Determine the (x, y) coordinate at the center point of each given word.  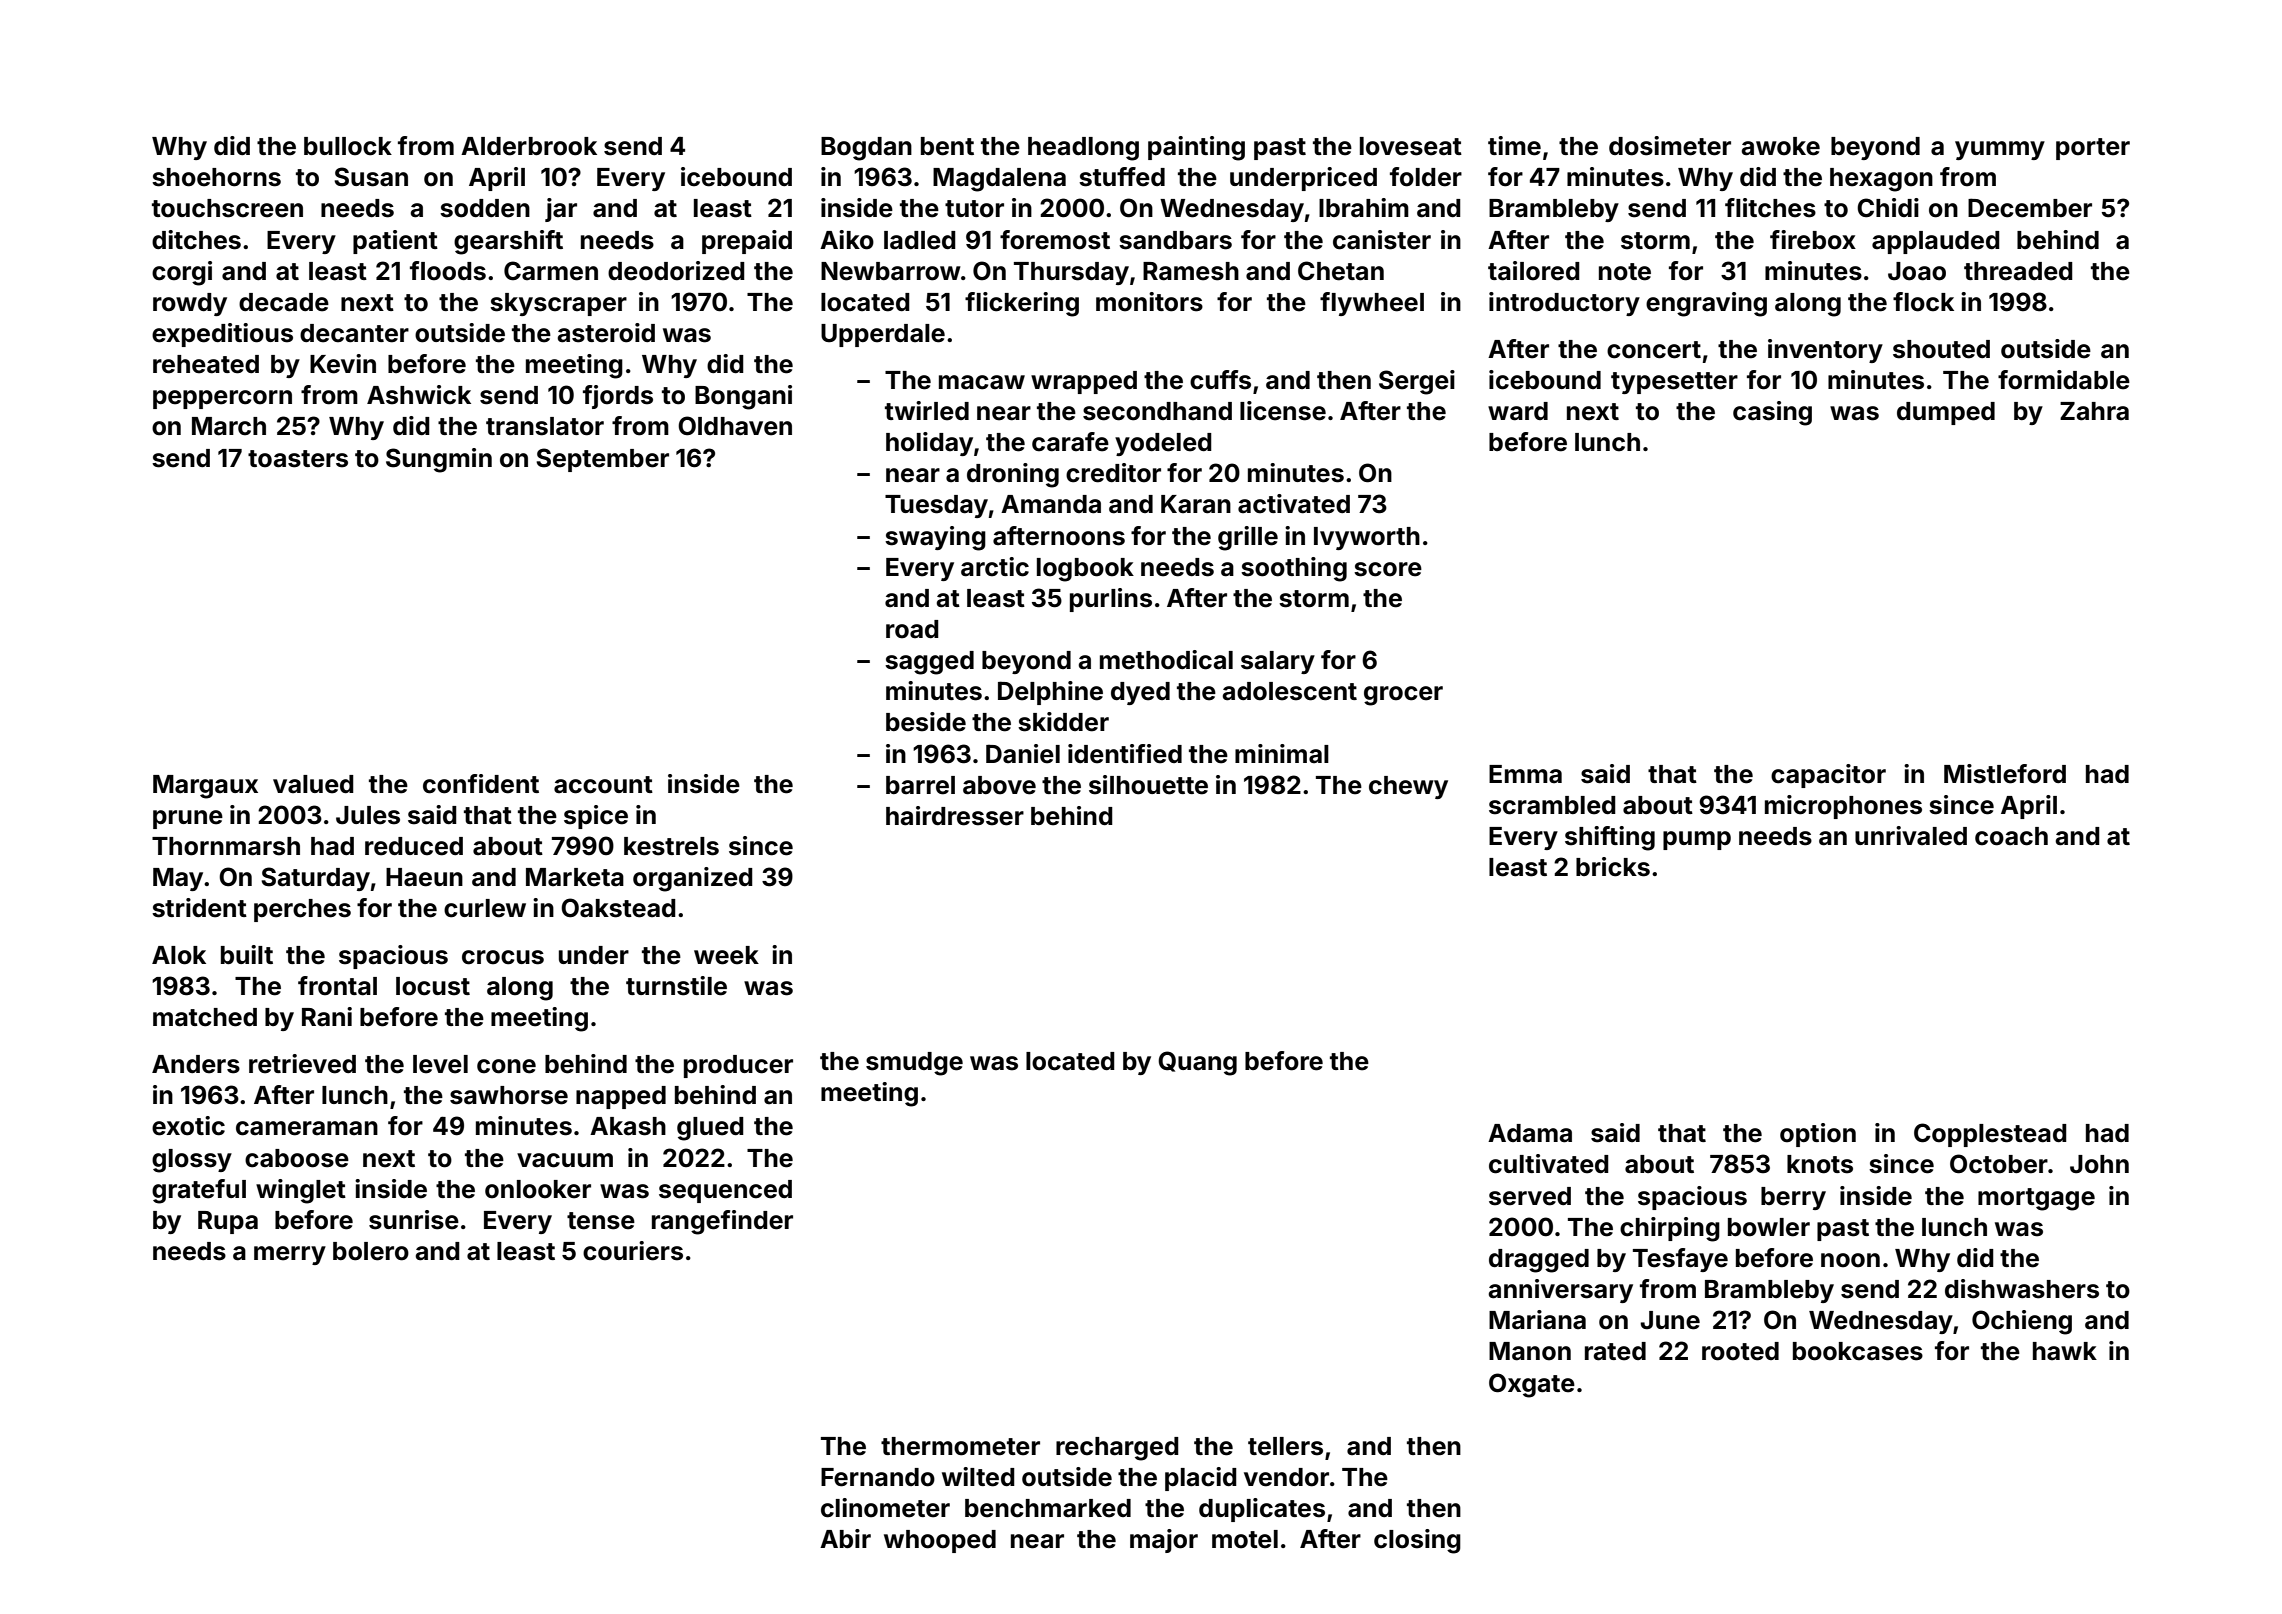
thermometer (960, 1446)
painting (1196, 148)
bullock (348, 146)
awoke (1780, 146)
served (1530, 1196)
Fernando (878, 1477)
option (1818, 1135)
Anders (196, 1064)
